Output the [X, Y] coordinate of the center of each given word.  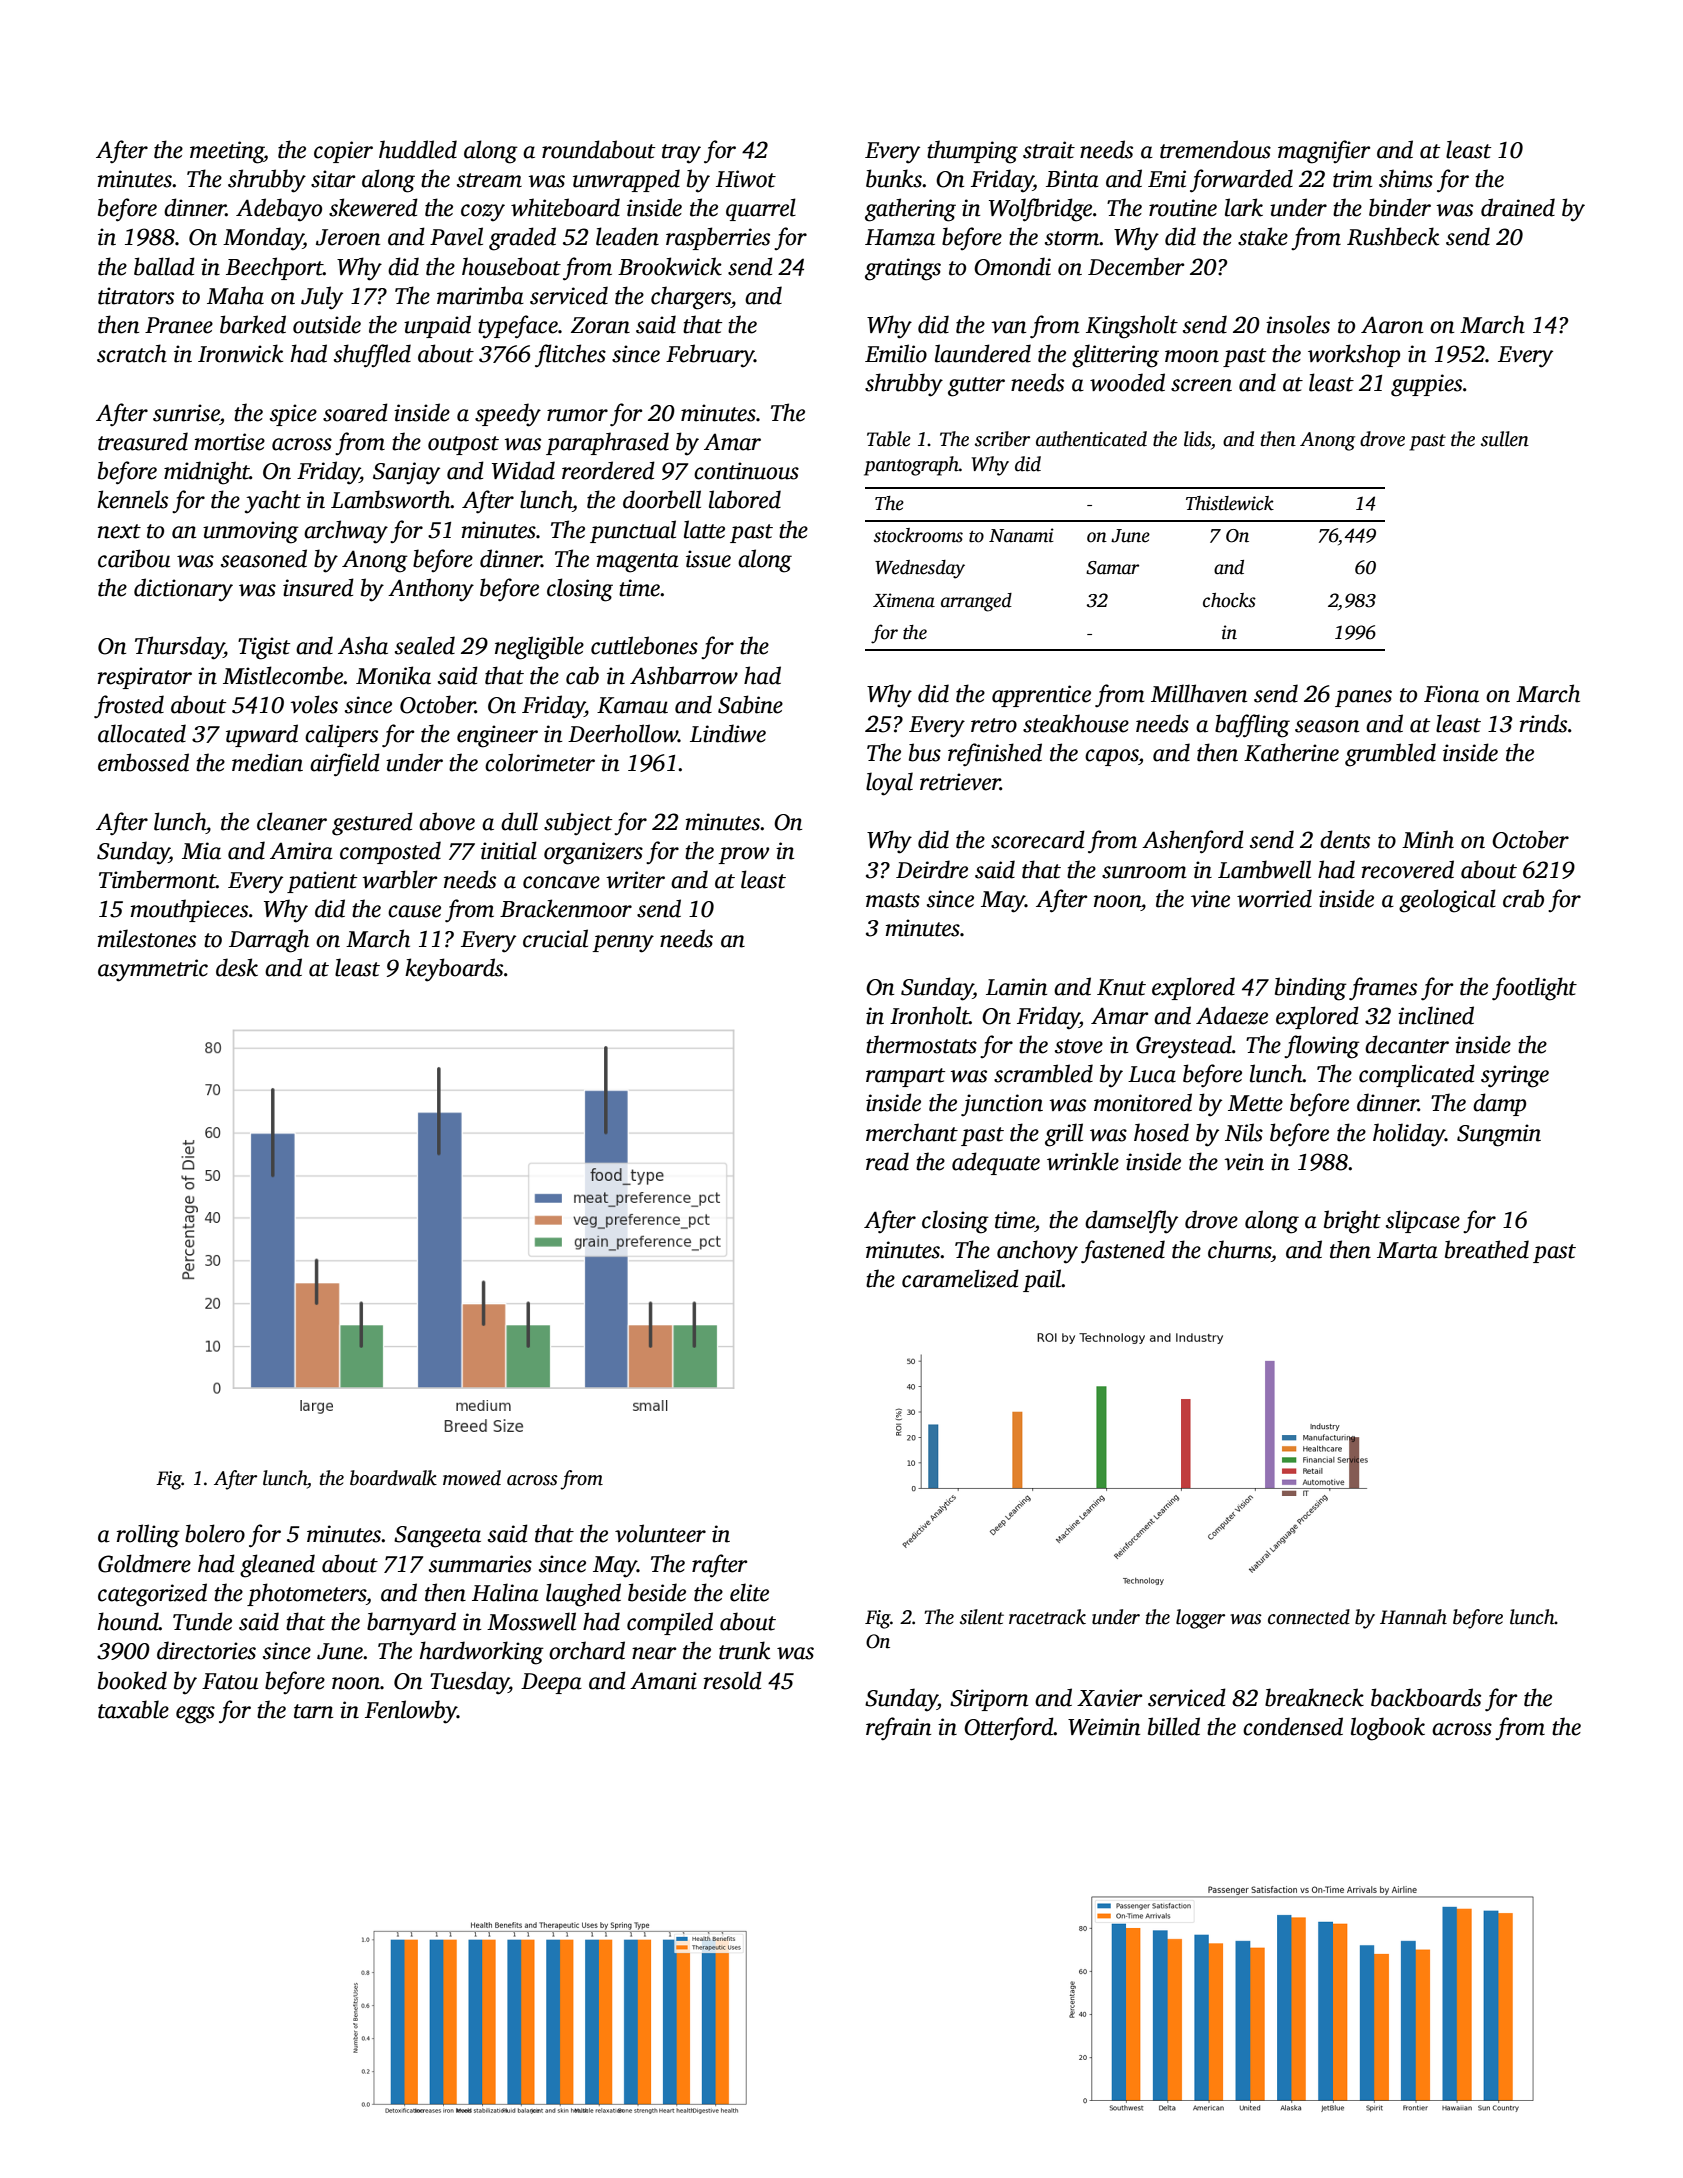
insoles [1298, 324]
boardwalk [393, 1478]
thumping [972, 152]
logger [1200, 1619]
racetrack [1047, 1617]
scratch [132, 353]
